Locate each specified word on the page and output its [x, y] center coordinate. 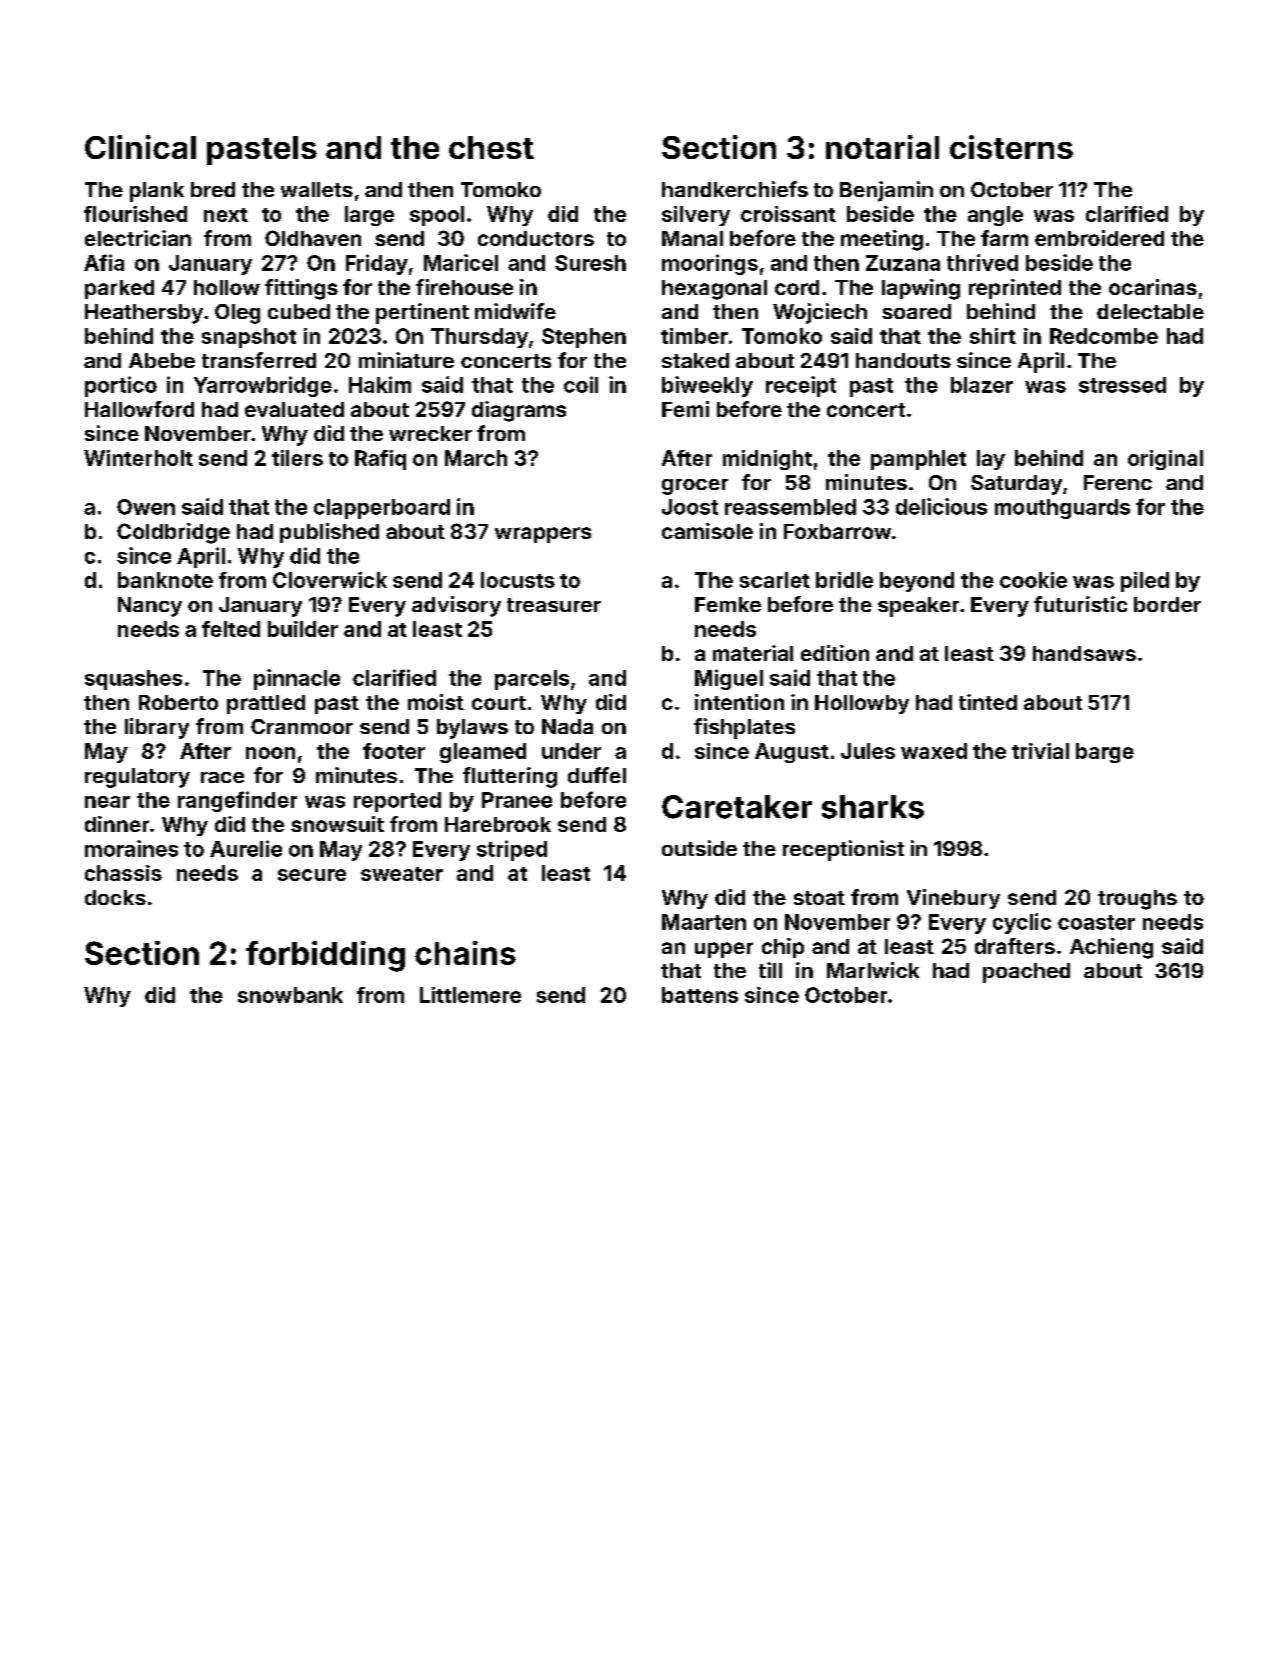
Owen [146, 507]
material [753, 653]
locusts [518, 580]
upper [724, 950]
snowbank [290, 995]
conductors [536, 238]
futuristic [1080, 604]
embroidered [1099, 238]
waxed [934, 751]
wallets [317, 189]
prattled [266, 704]
